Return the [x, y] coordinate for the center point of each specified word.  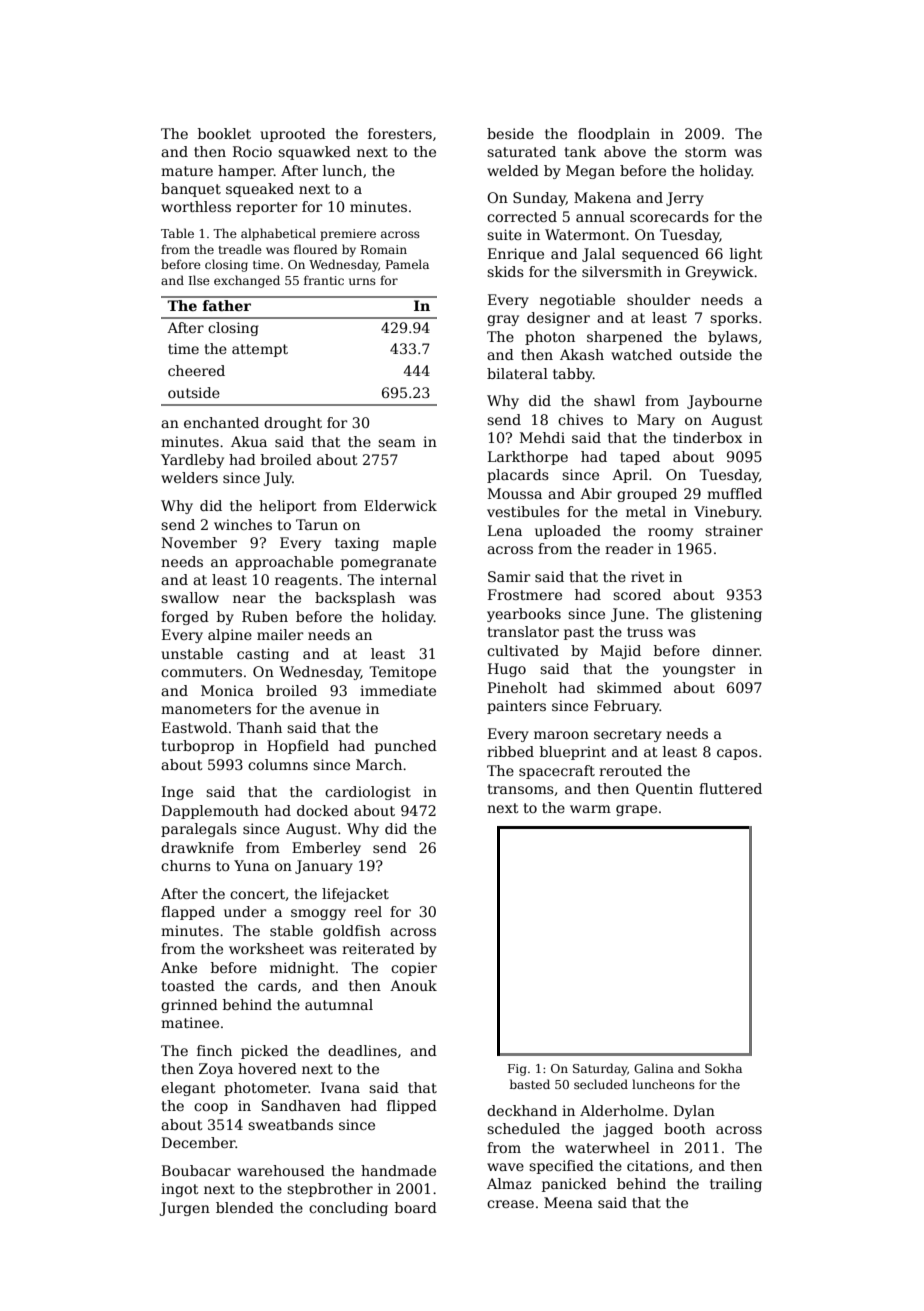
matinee [190, 1022]
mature [187, 171]
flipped [412, 1107]
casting [263, 655]
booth [684, 1128]
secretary [628, 735]
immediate [398, 690]
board [416, 1207]
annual [600, 216]
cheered [196, 370]
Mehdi [542, 437]
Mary [656, 421]
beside [510, 133]
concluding [348, 1209]
